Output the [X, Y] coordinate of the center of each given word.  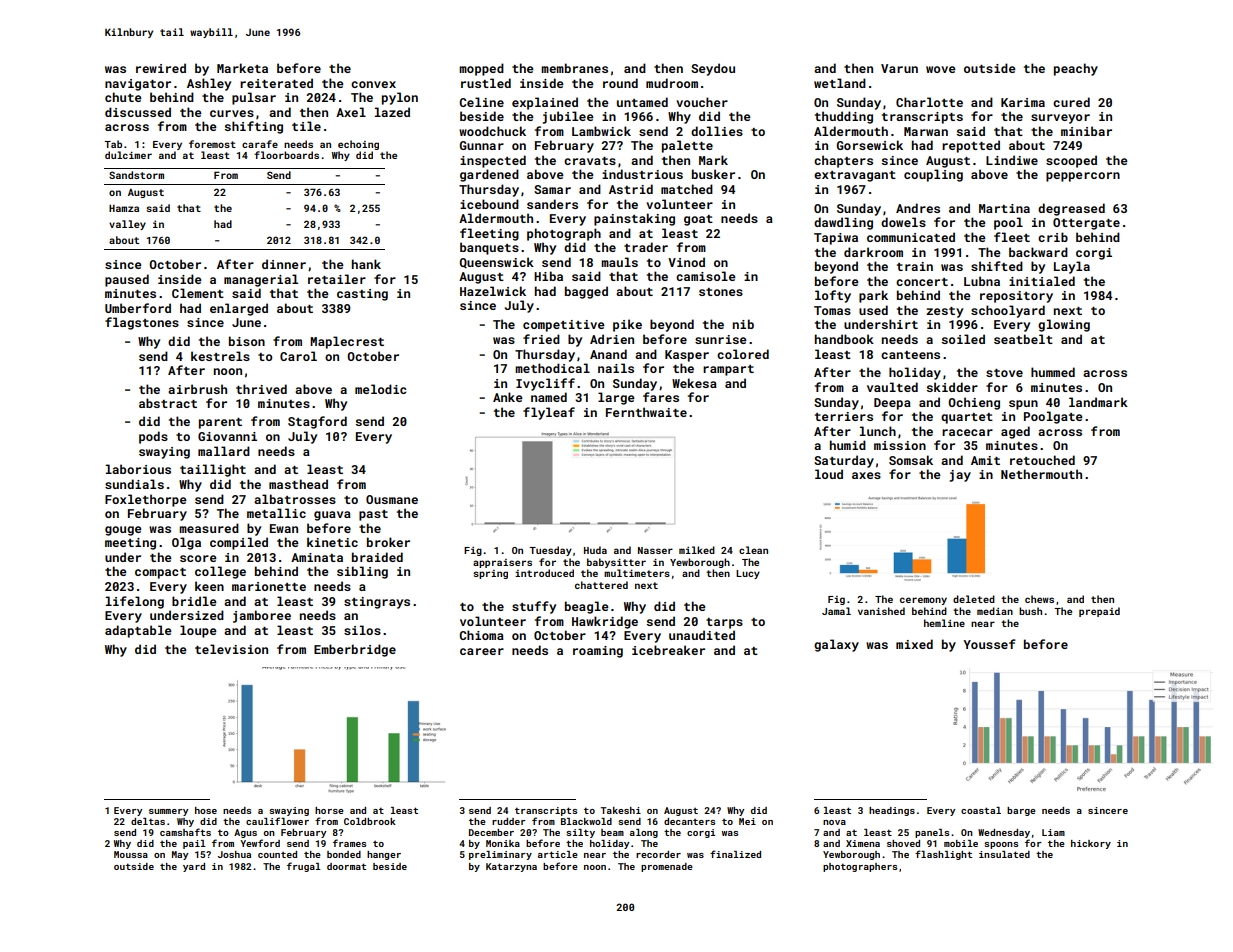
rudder [509, 821]
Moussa [131, 854]
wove [941, 69]
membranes [574, 68]
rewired [161, 68]
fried [541, 339]
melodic [380, 389]
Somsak [911, 460]
